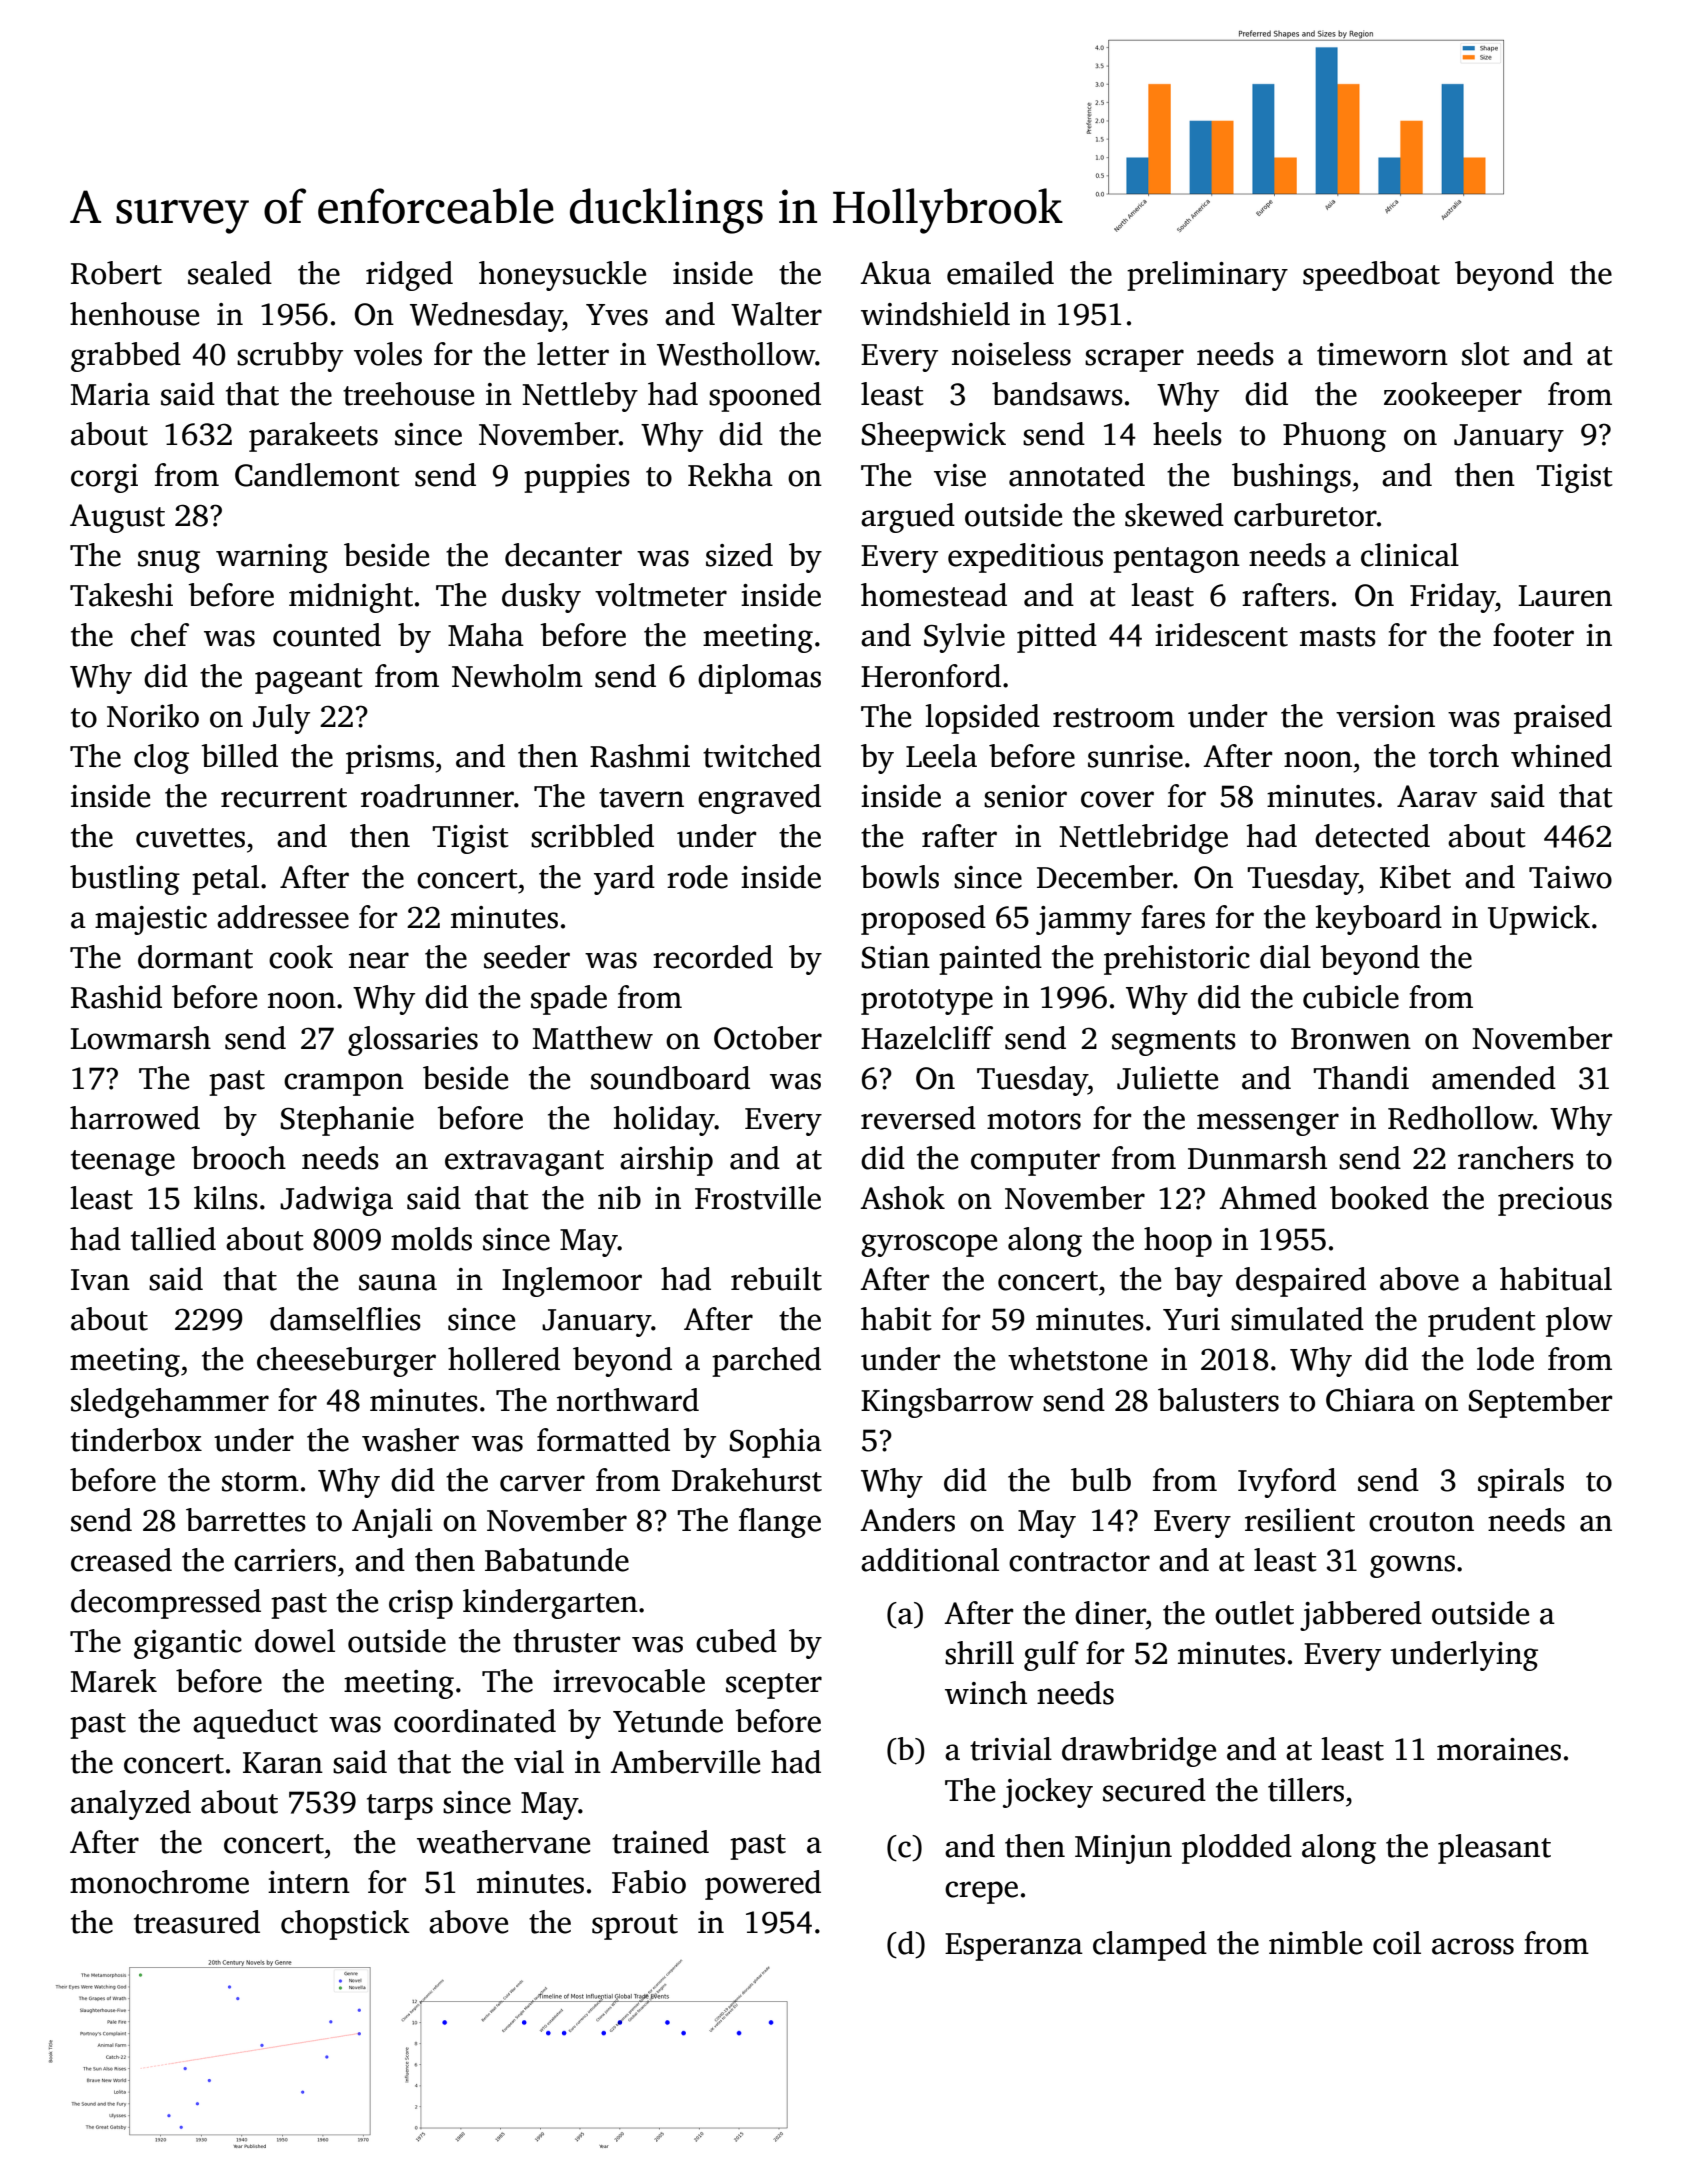 The height and width of the image is (2178, 1683). Describe the element at coordinates (1084, 920) in the image. I see `jammy` at that location.
